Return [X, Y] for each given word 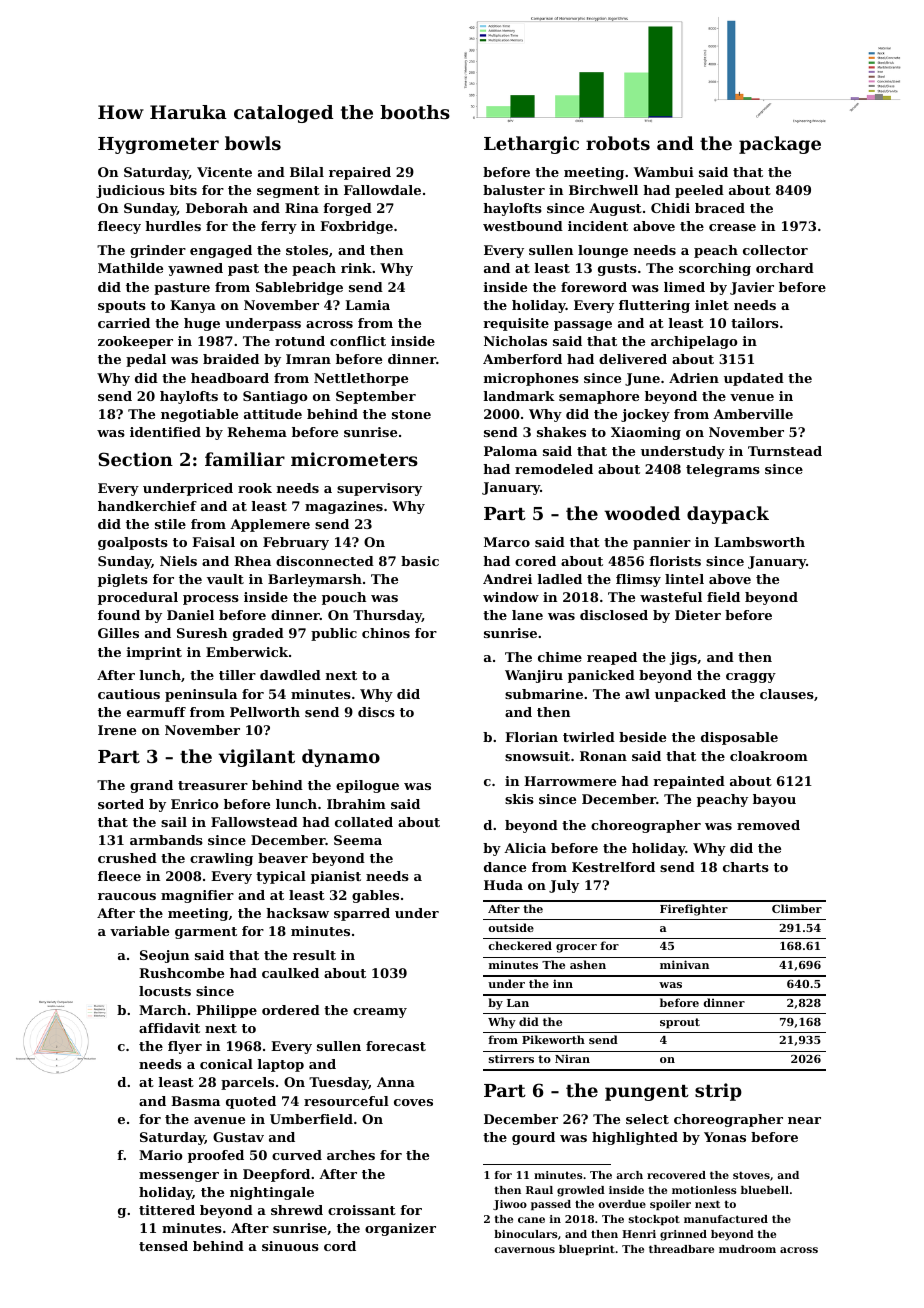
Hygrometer [158, 145]
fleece [119, 876]
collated [364, 822]
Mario [161, 1155]
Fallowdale [382, 190]
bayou [774, 800]
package [780, 145]
